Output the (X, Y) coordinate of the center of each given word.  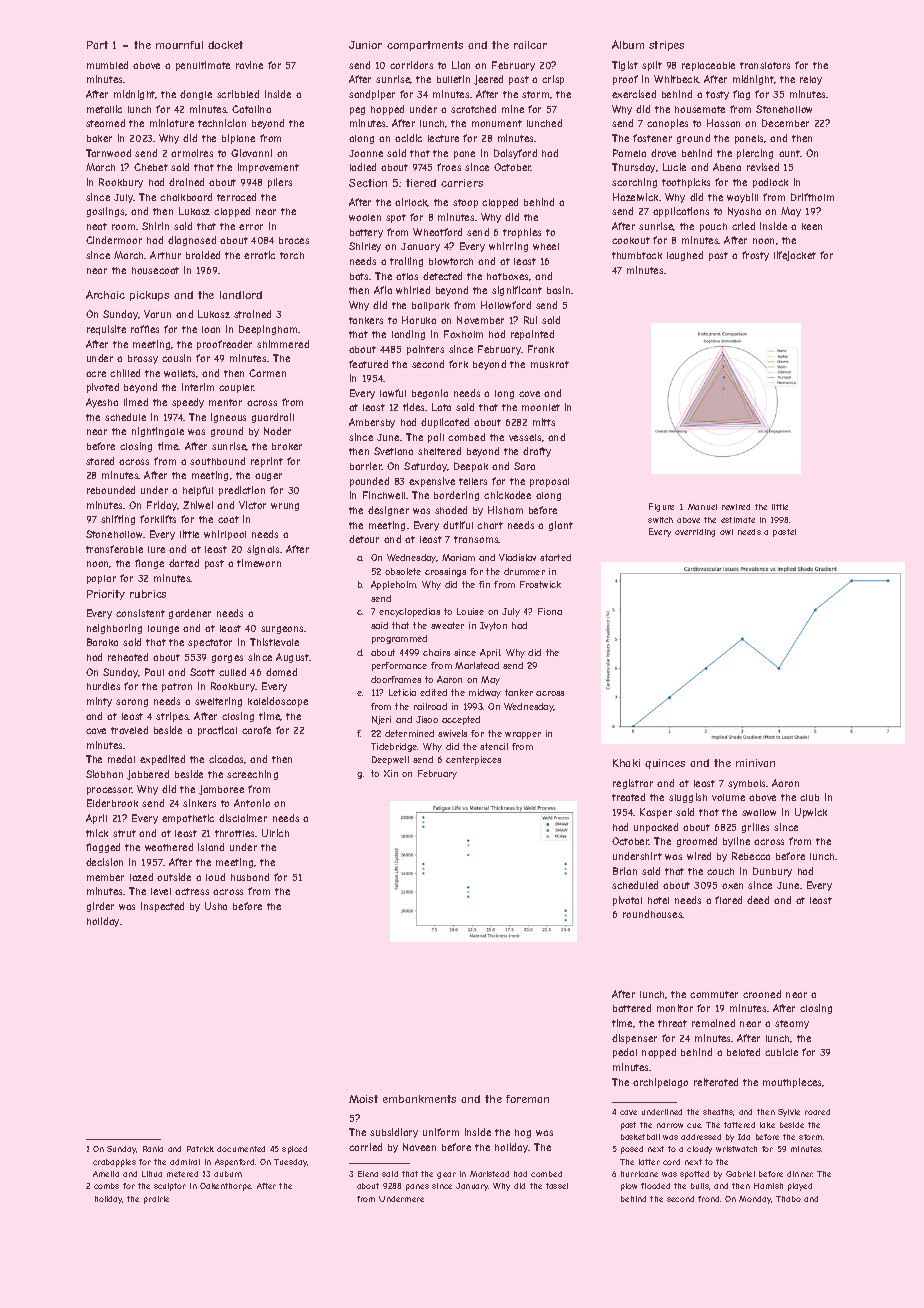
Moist (363, 1099)
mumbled (107, 65)
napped (659, 1053)
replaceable (708, 66)
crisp (553, 80)
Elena (368, 1174)
